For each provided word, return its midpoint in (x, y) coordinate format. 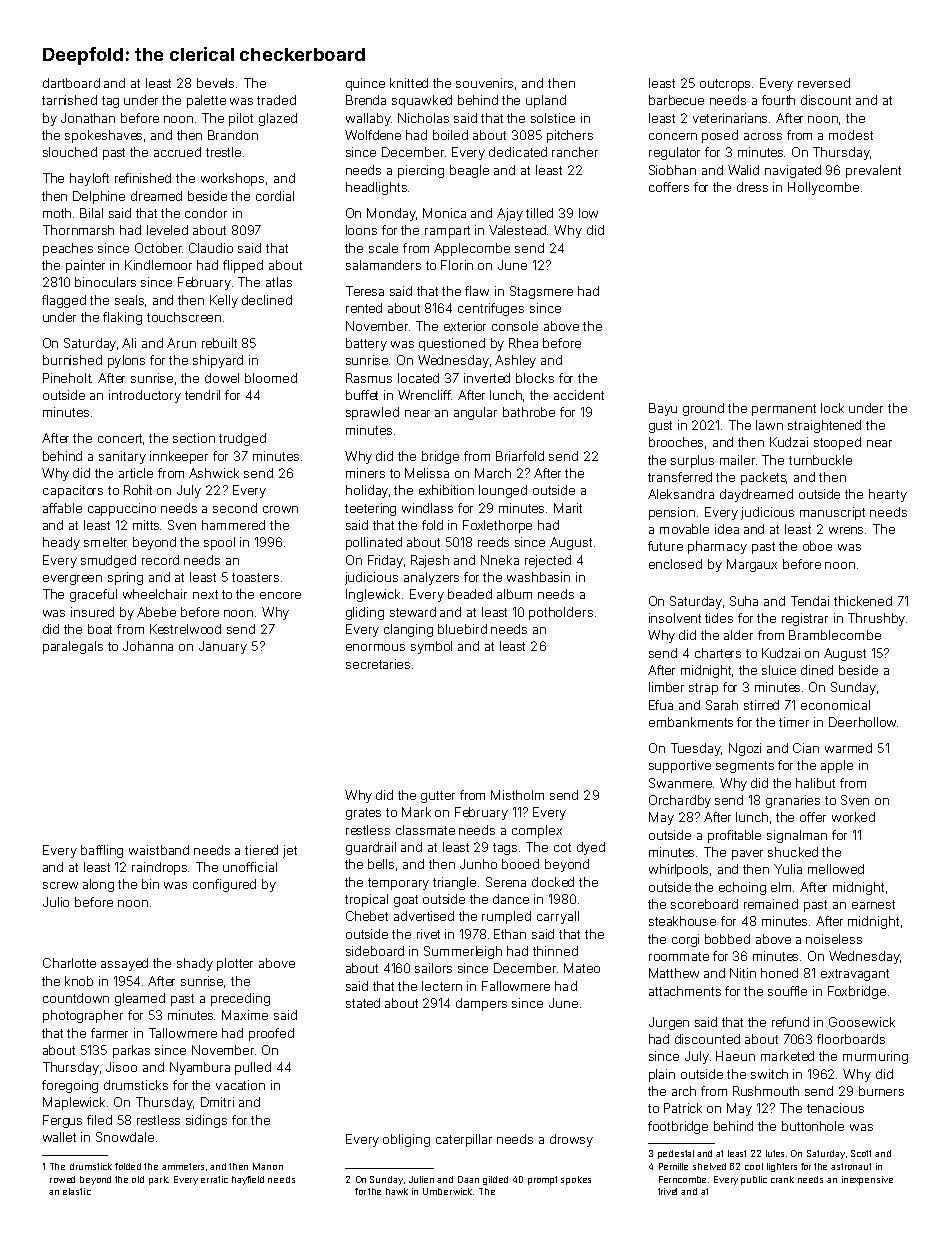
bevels (215, 83)
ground (703, 409)
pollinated (374, 543)
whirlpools (678, 870)
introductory (145, 396)
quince (365, 84)
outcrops (725, 85)
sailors (433, 968)
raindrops (160, 868)
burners (881, 1091)
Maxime (245, 1015)
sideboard (375, 951)
